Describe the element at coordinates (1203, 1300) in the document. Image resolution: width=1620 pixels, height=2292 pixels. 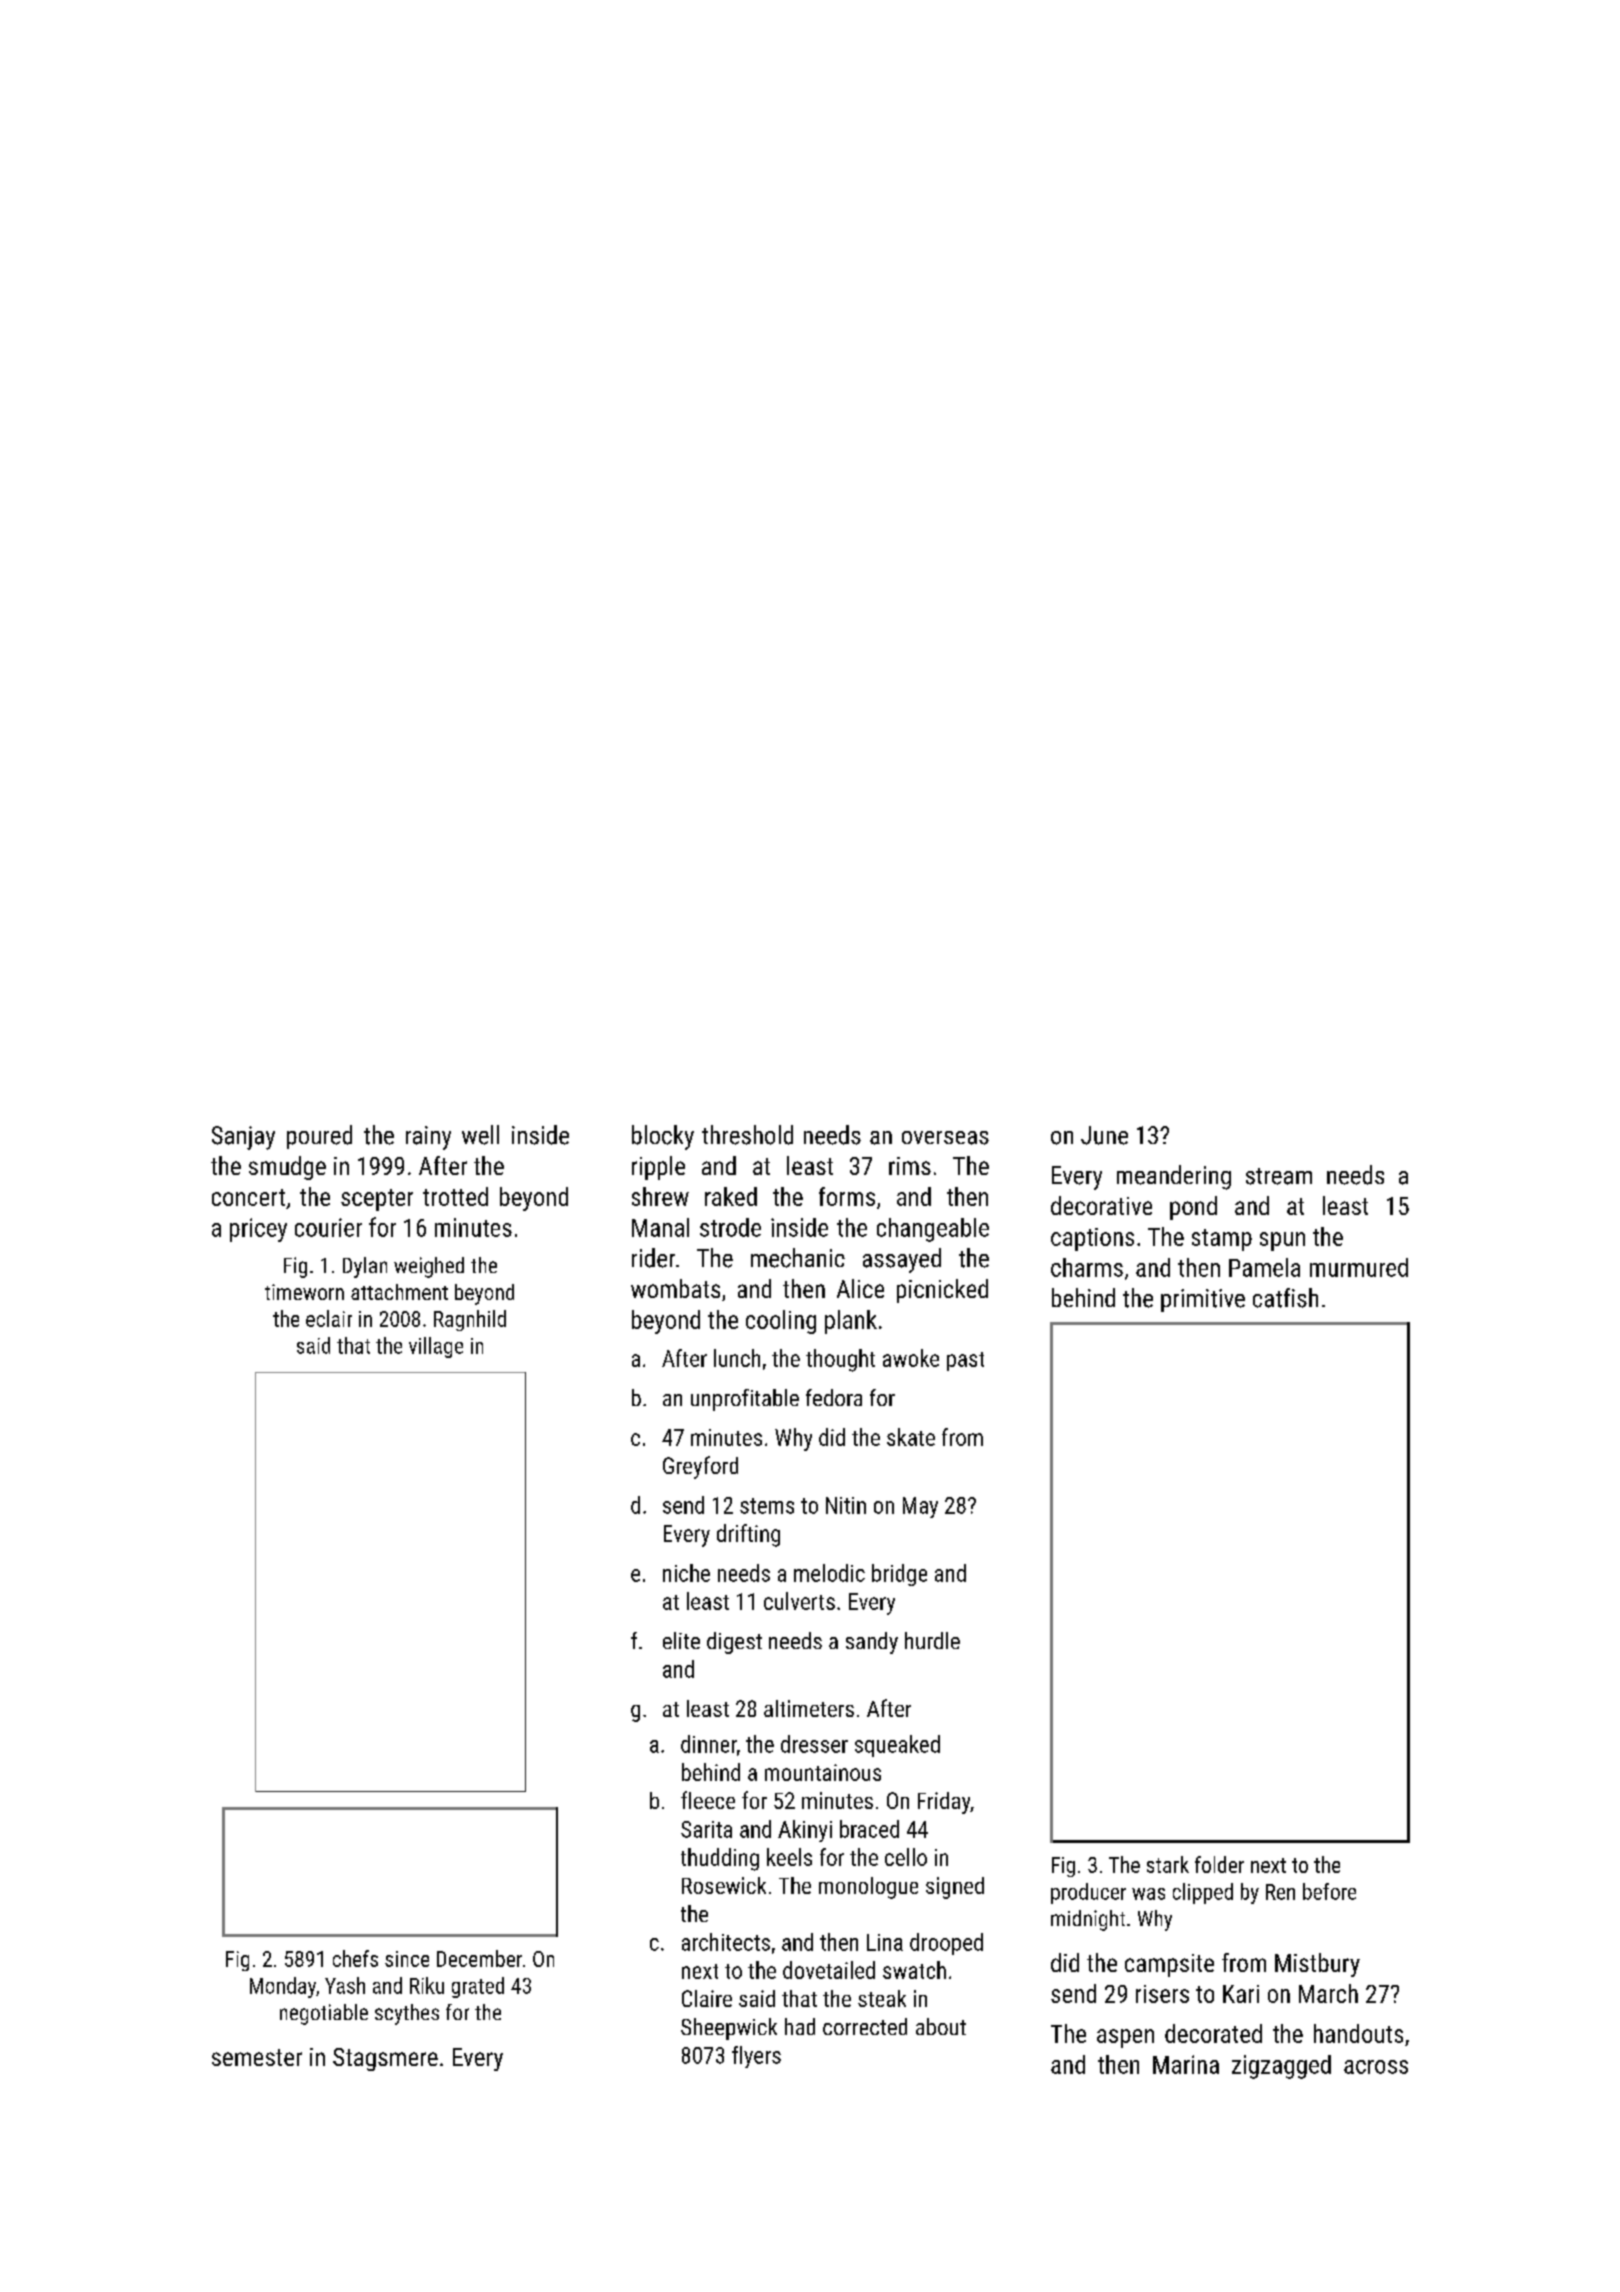
I see `primitive` at that location.
